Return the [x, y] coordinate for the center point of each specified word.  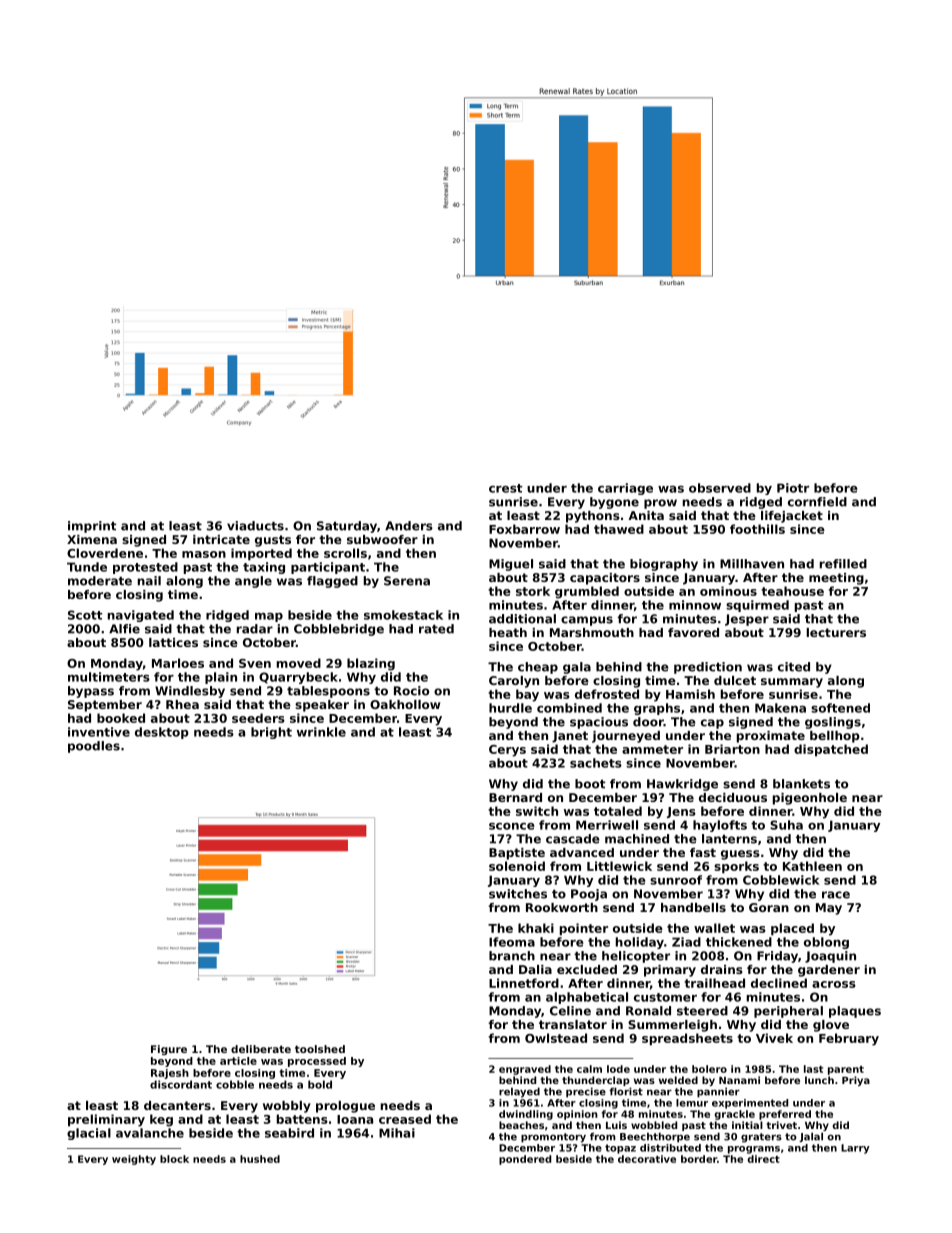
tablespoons [328, 692]
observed [720, 488]
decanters [177, 1105]
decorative [647, 1159]
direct [764, 1159]
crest [505, 488]
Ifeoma [512, 942]
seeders [258, 718]
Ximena [92, 539]
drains [722, 969]
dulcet [735, 680]
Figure [169, 1050]
